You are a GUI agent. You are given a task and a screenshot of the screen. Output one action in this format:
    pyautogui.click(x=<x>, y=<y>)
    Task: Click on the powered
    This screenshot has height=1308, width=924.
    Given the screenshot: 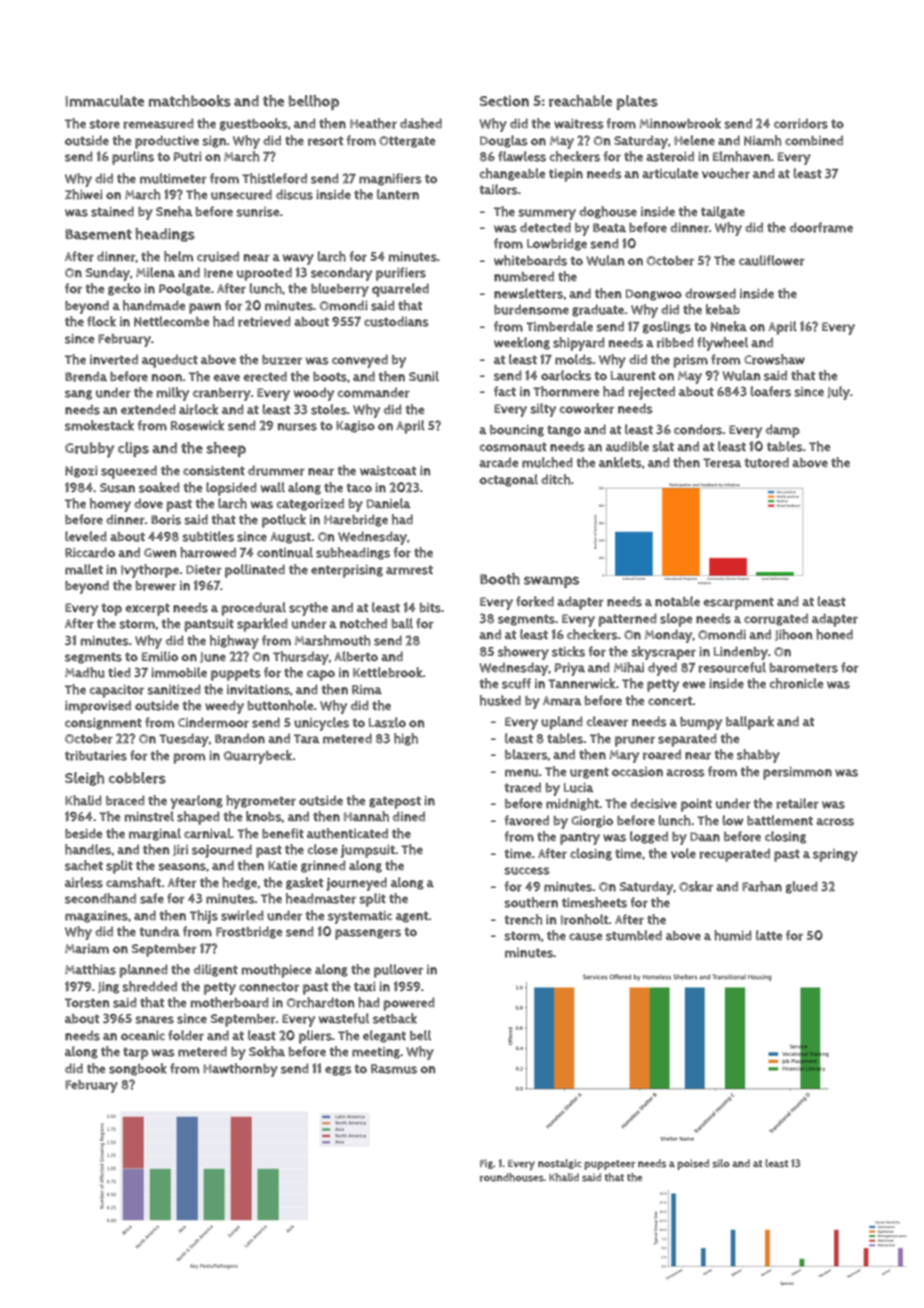 What is the action you would take?
    pyautogui.click(x=409, y=1004)
